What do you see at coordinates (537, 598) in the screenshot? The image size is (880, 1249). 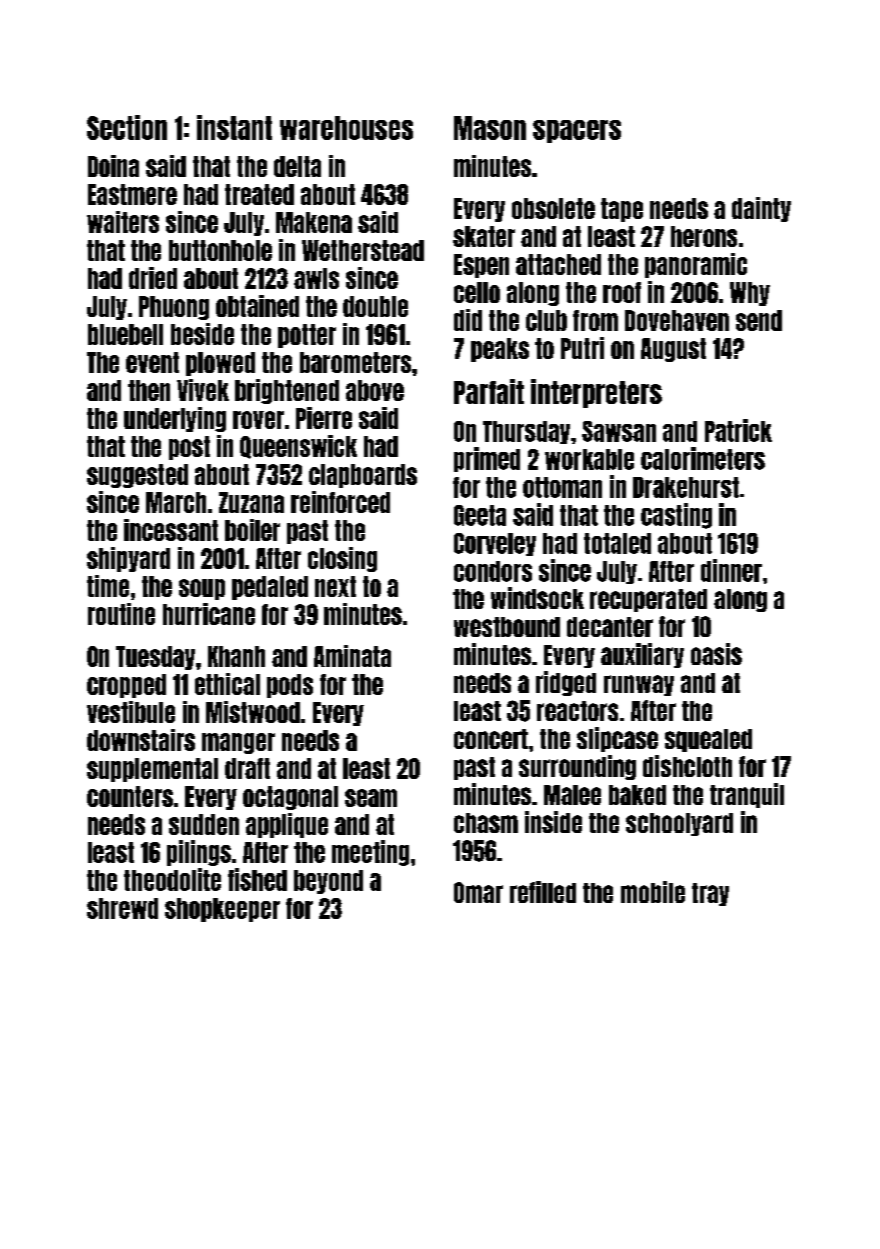 I see `windsock` at bounding box center [537, 598].
